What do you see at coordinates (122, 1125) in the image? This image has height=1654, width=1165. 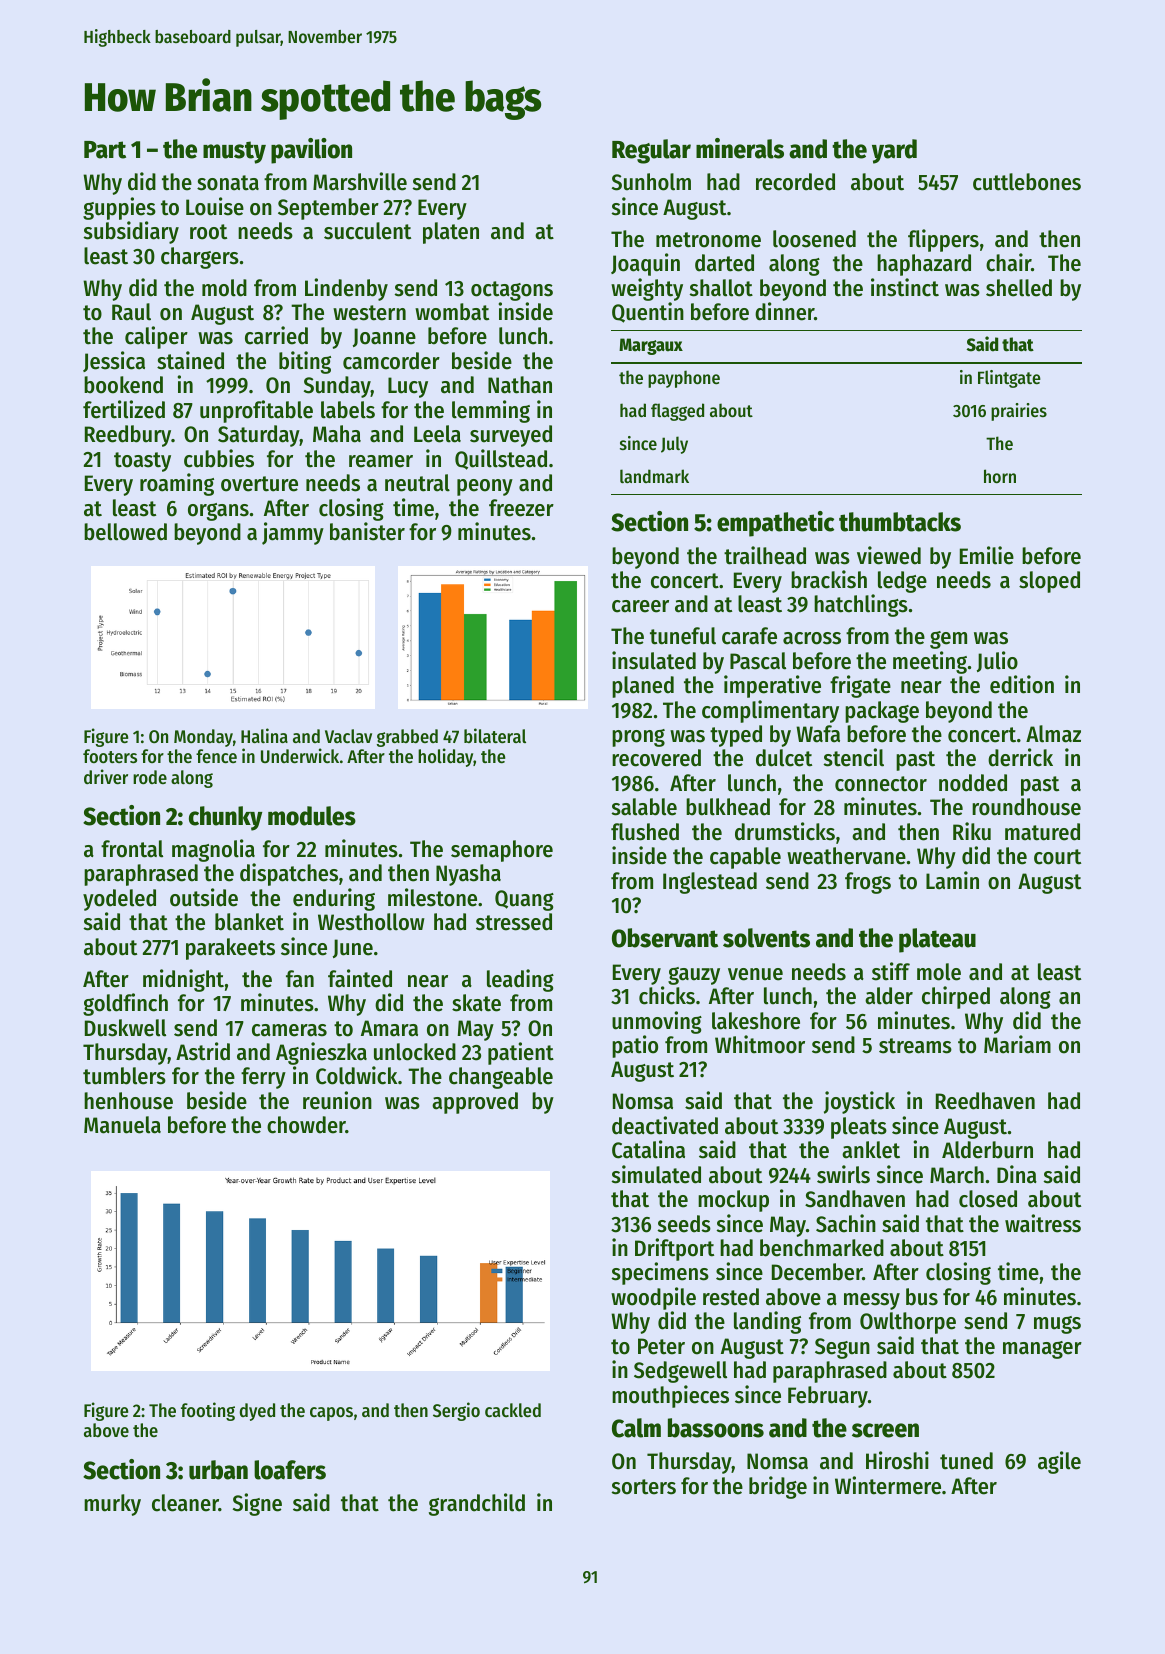 I see `Manuela` at bounding box center [122, 1125].
